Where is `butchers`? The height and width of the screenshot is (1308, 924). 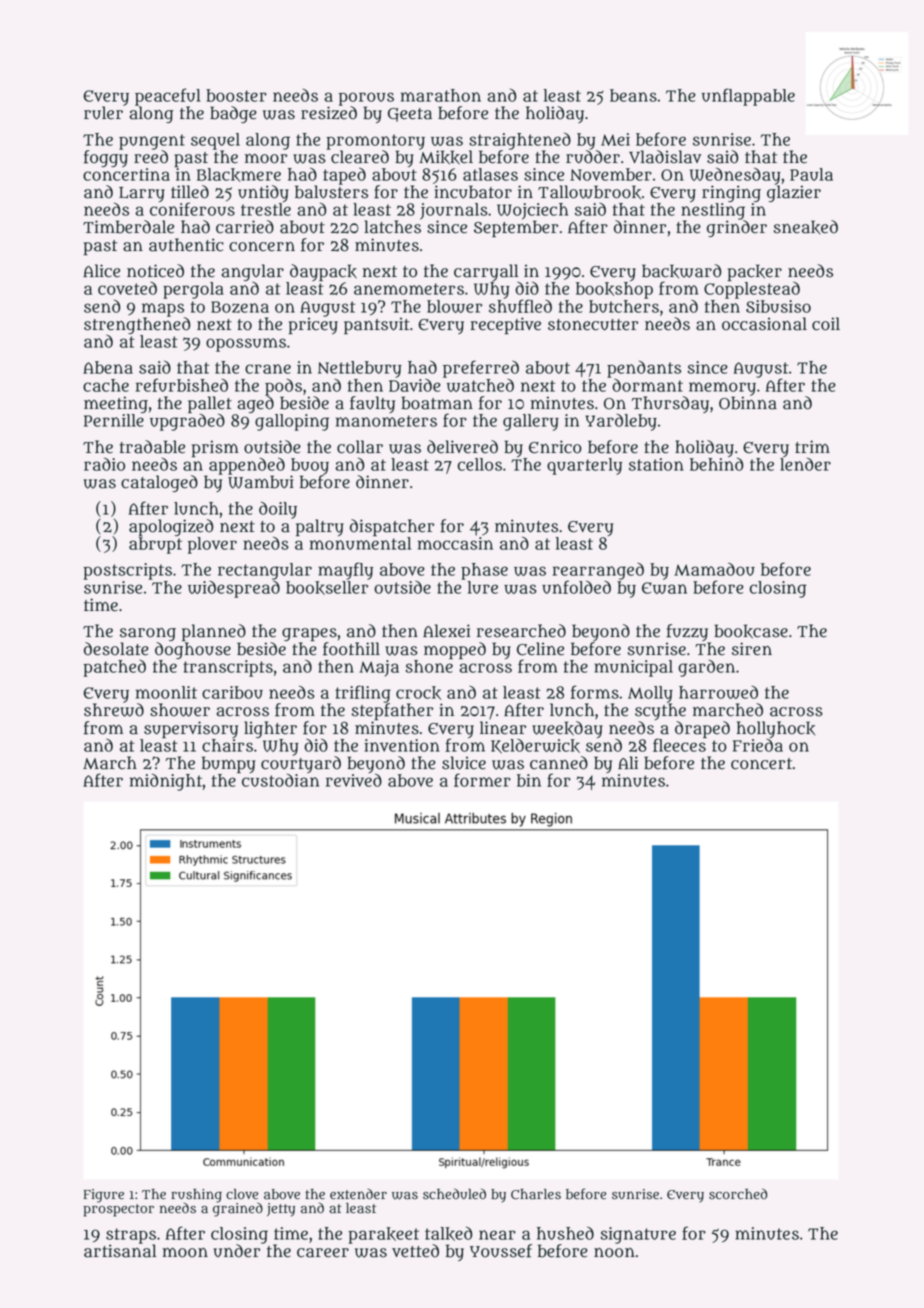 butchers is located at coordinates (624, 306).
